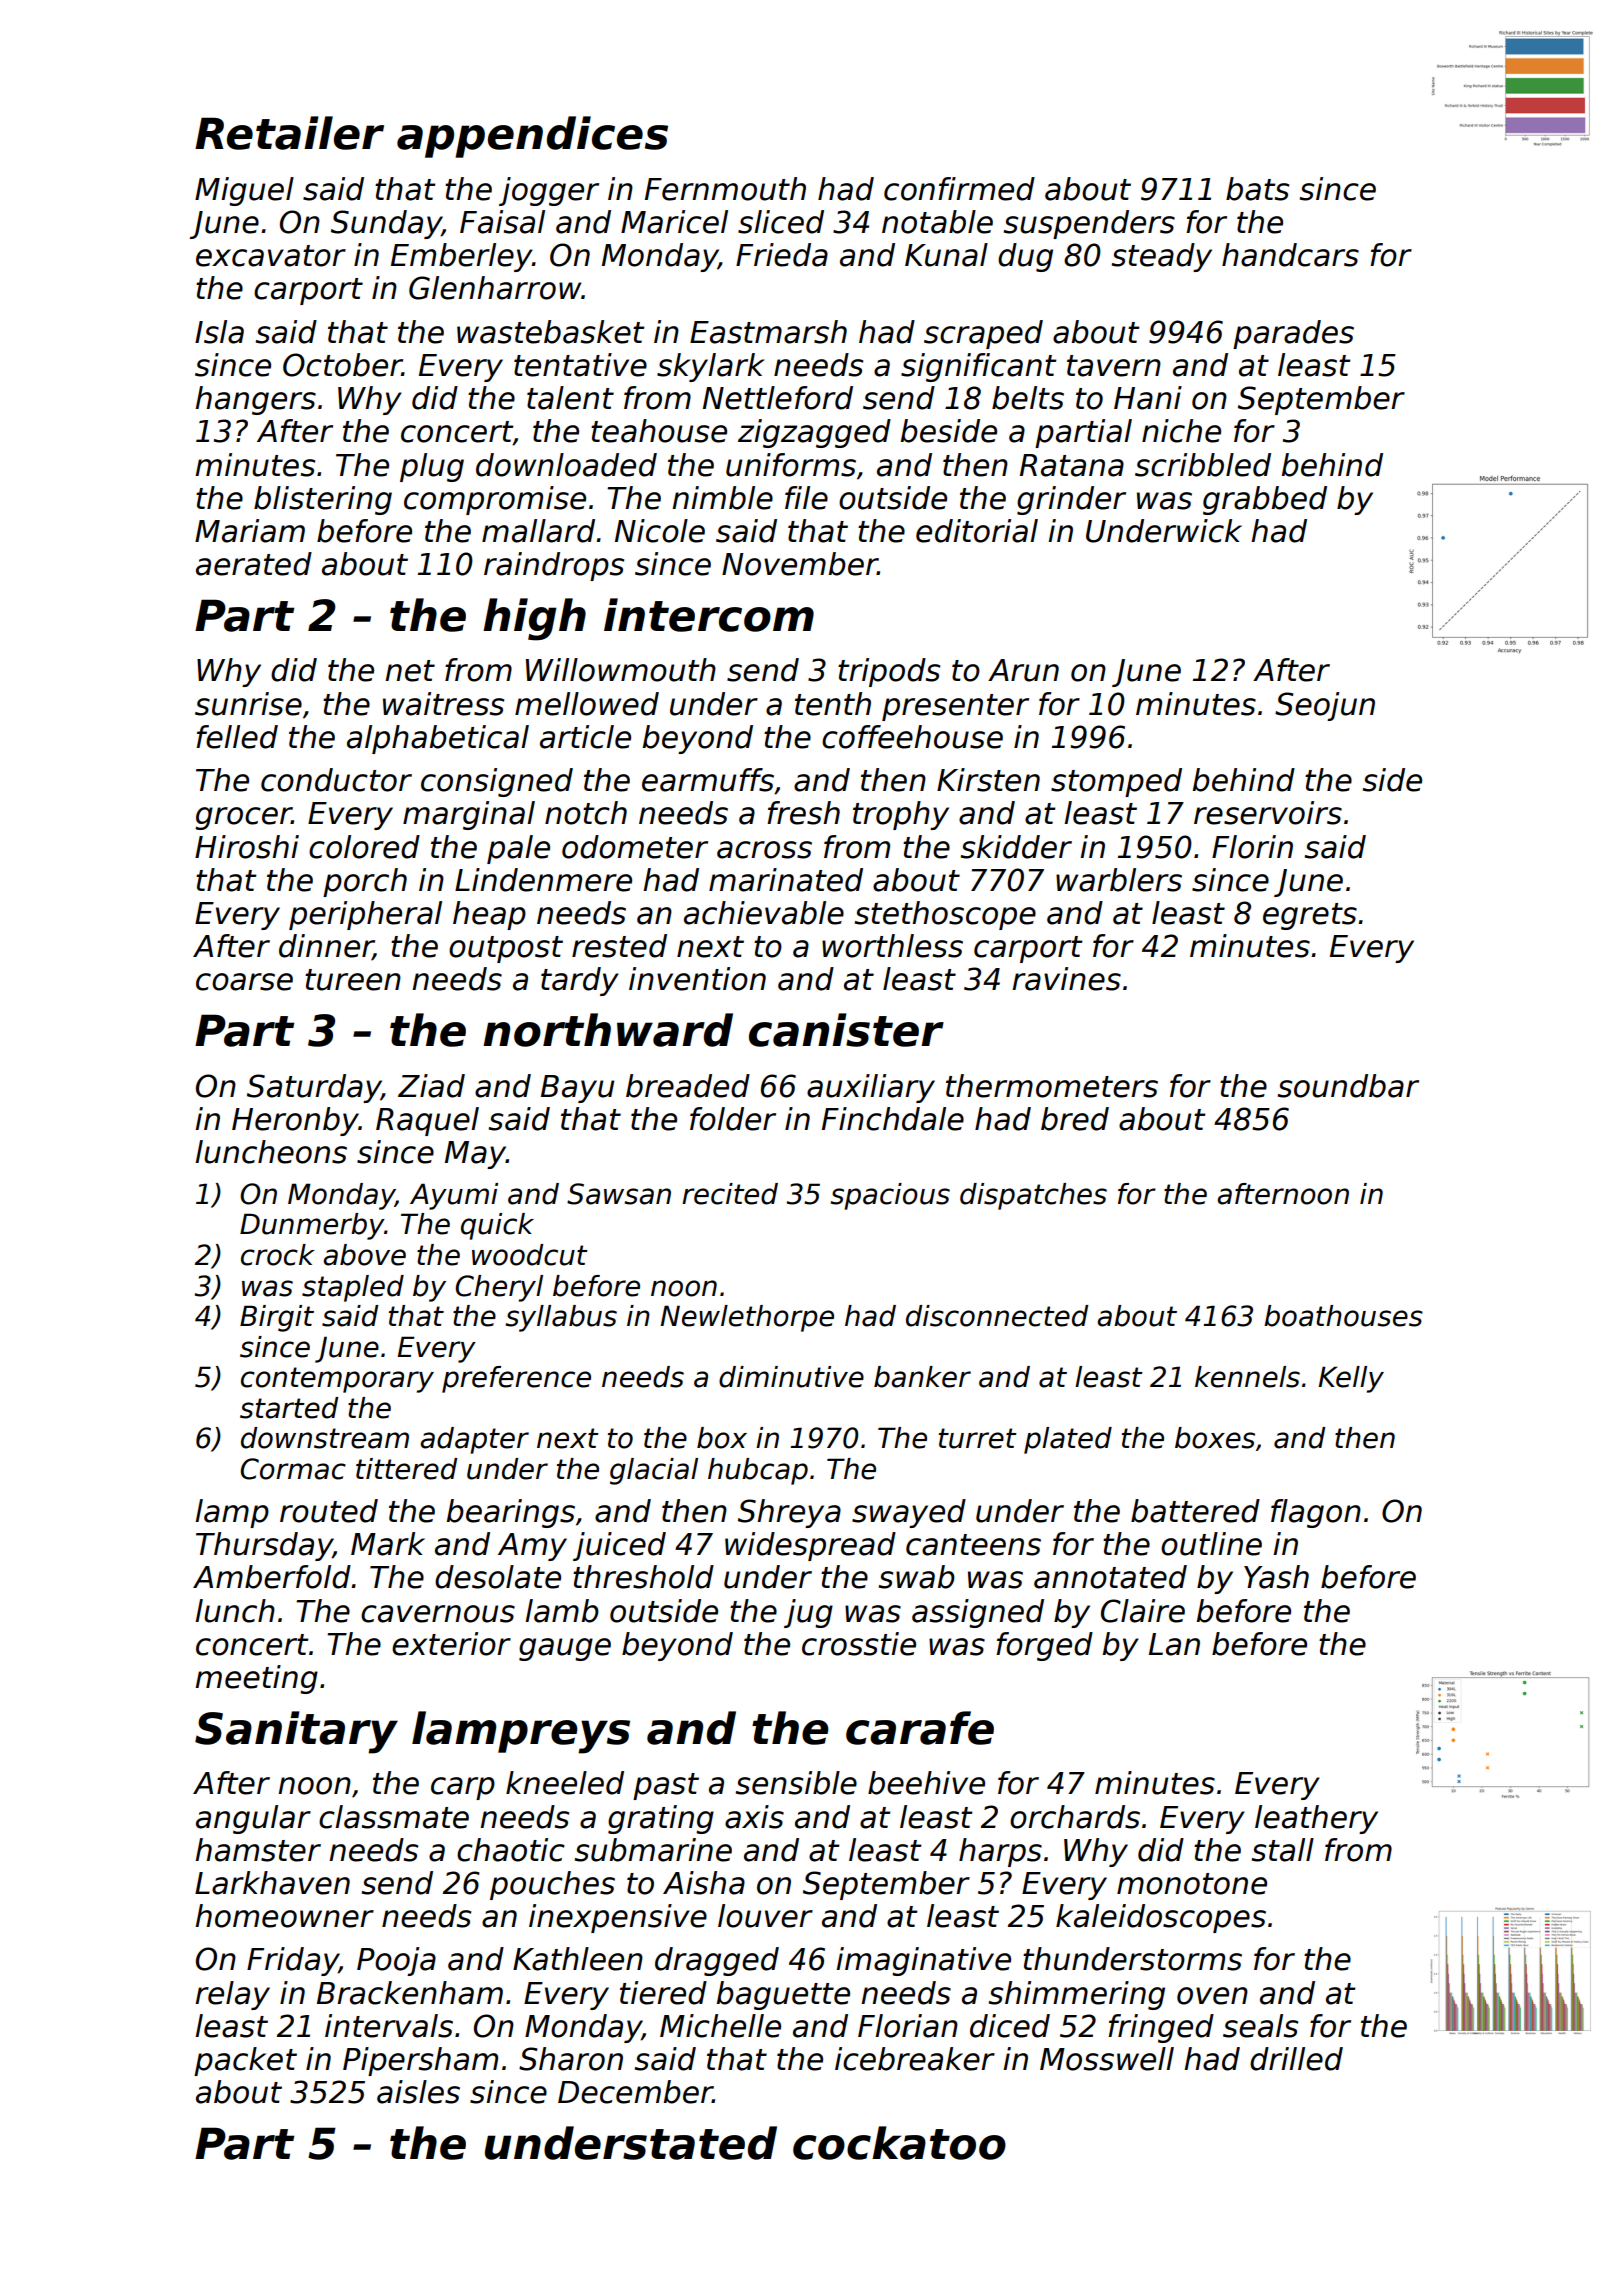 The height and width of the page is (2292, 1620). I want to click on canteens, so click(973, 1545).
